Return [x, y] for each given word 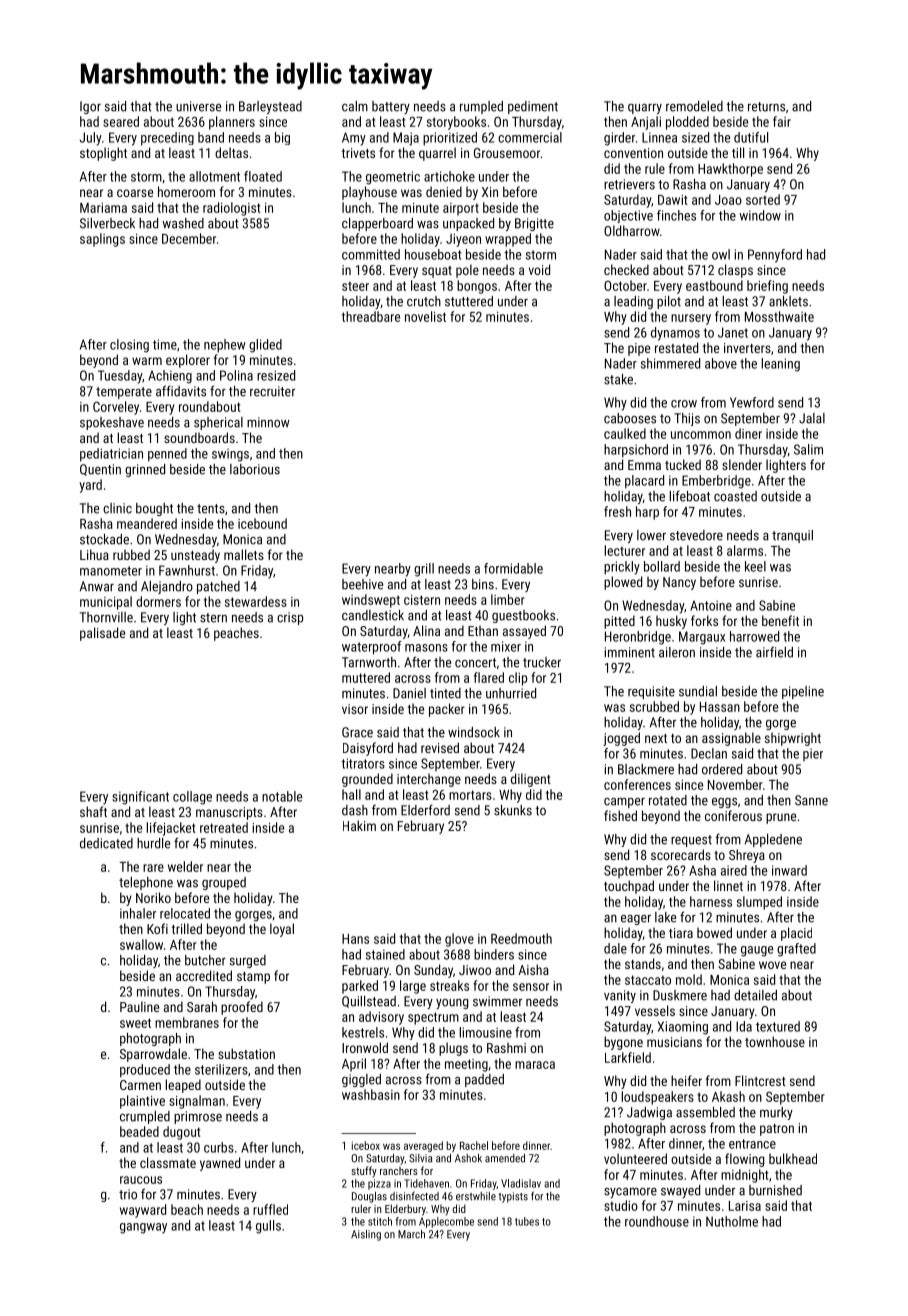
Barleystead [270, 107]
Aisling [366, 1235]
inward [789, 870]
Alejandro [167, 587]
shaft [93, 811]
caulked [625, 433]
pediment [533, 107]
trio [128, 1194]
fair [782, 121]
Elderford [425, 810]
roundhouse [657, 1221]
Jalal [812, 418]
